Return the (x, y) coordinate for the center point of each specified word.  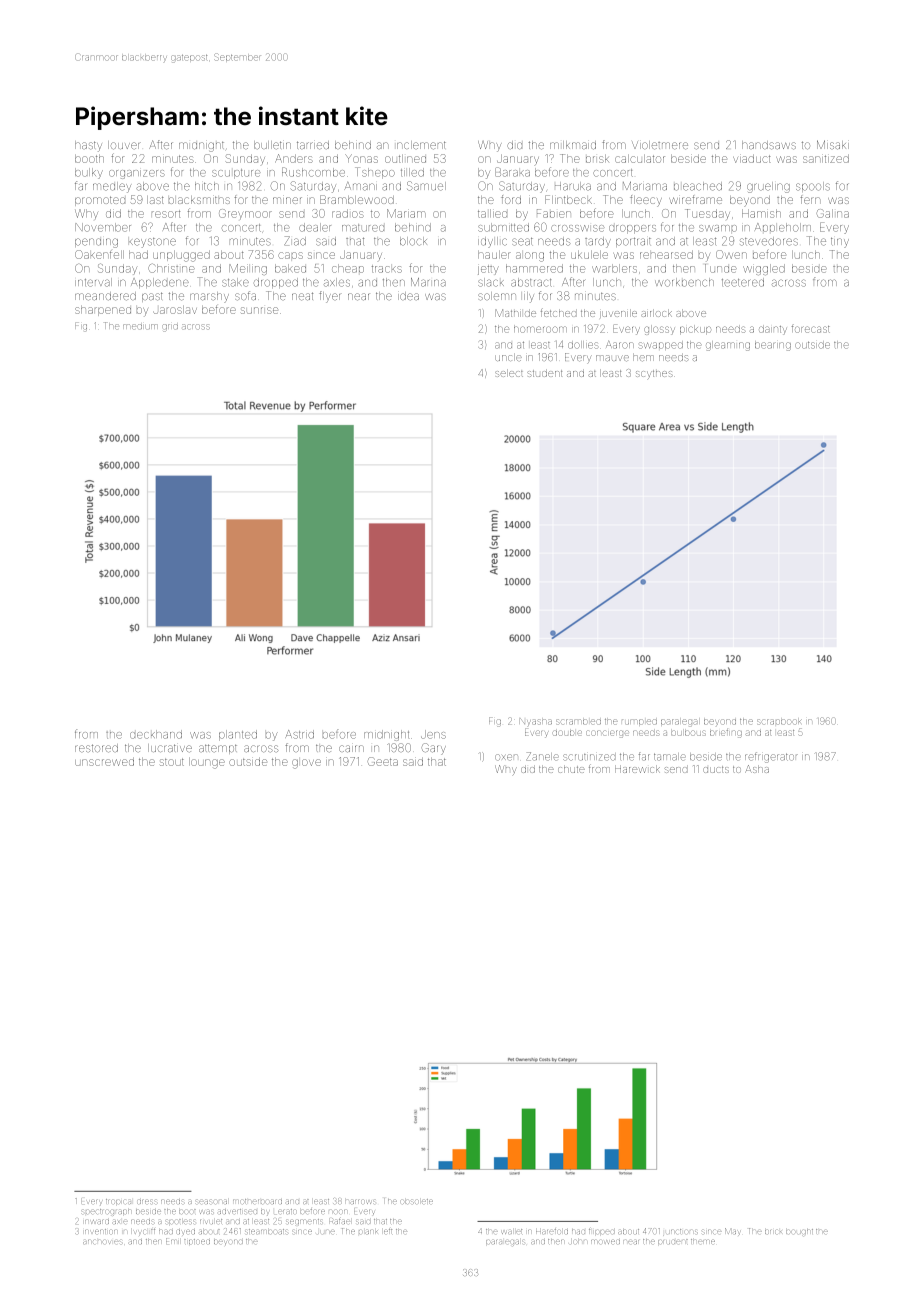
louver (124, 145)
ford (511, 199)
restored (96, 748)
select (509, 373)
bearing (773, 346)
